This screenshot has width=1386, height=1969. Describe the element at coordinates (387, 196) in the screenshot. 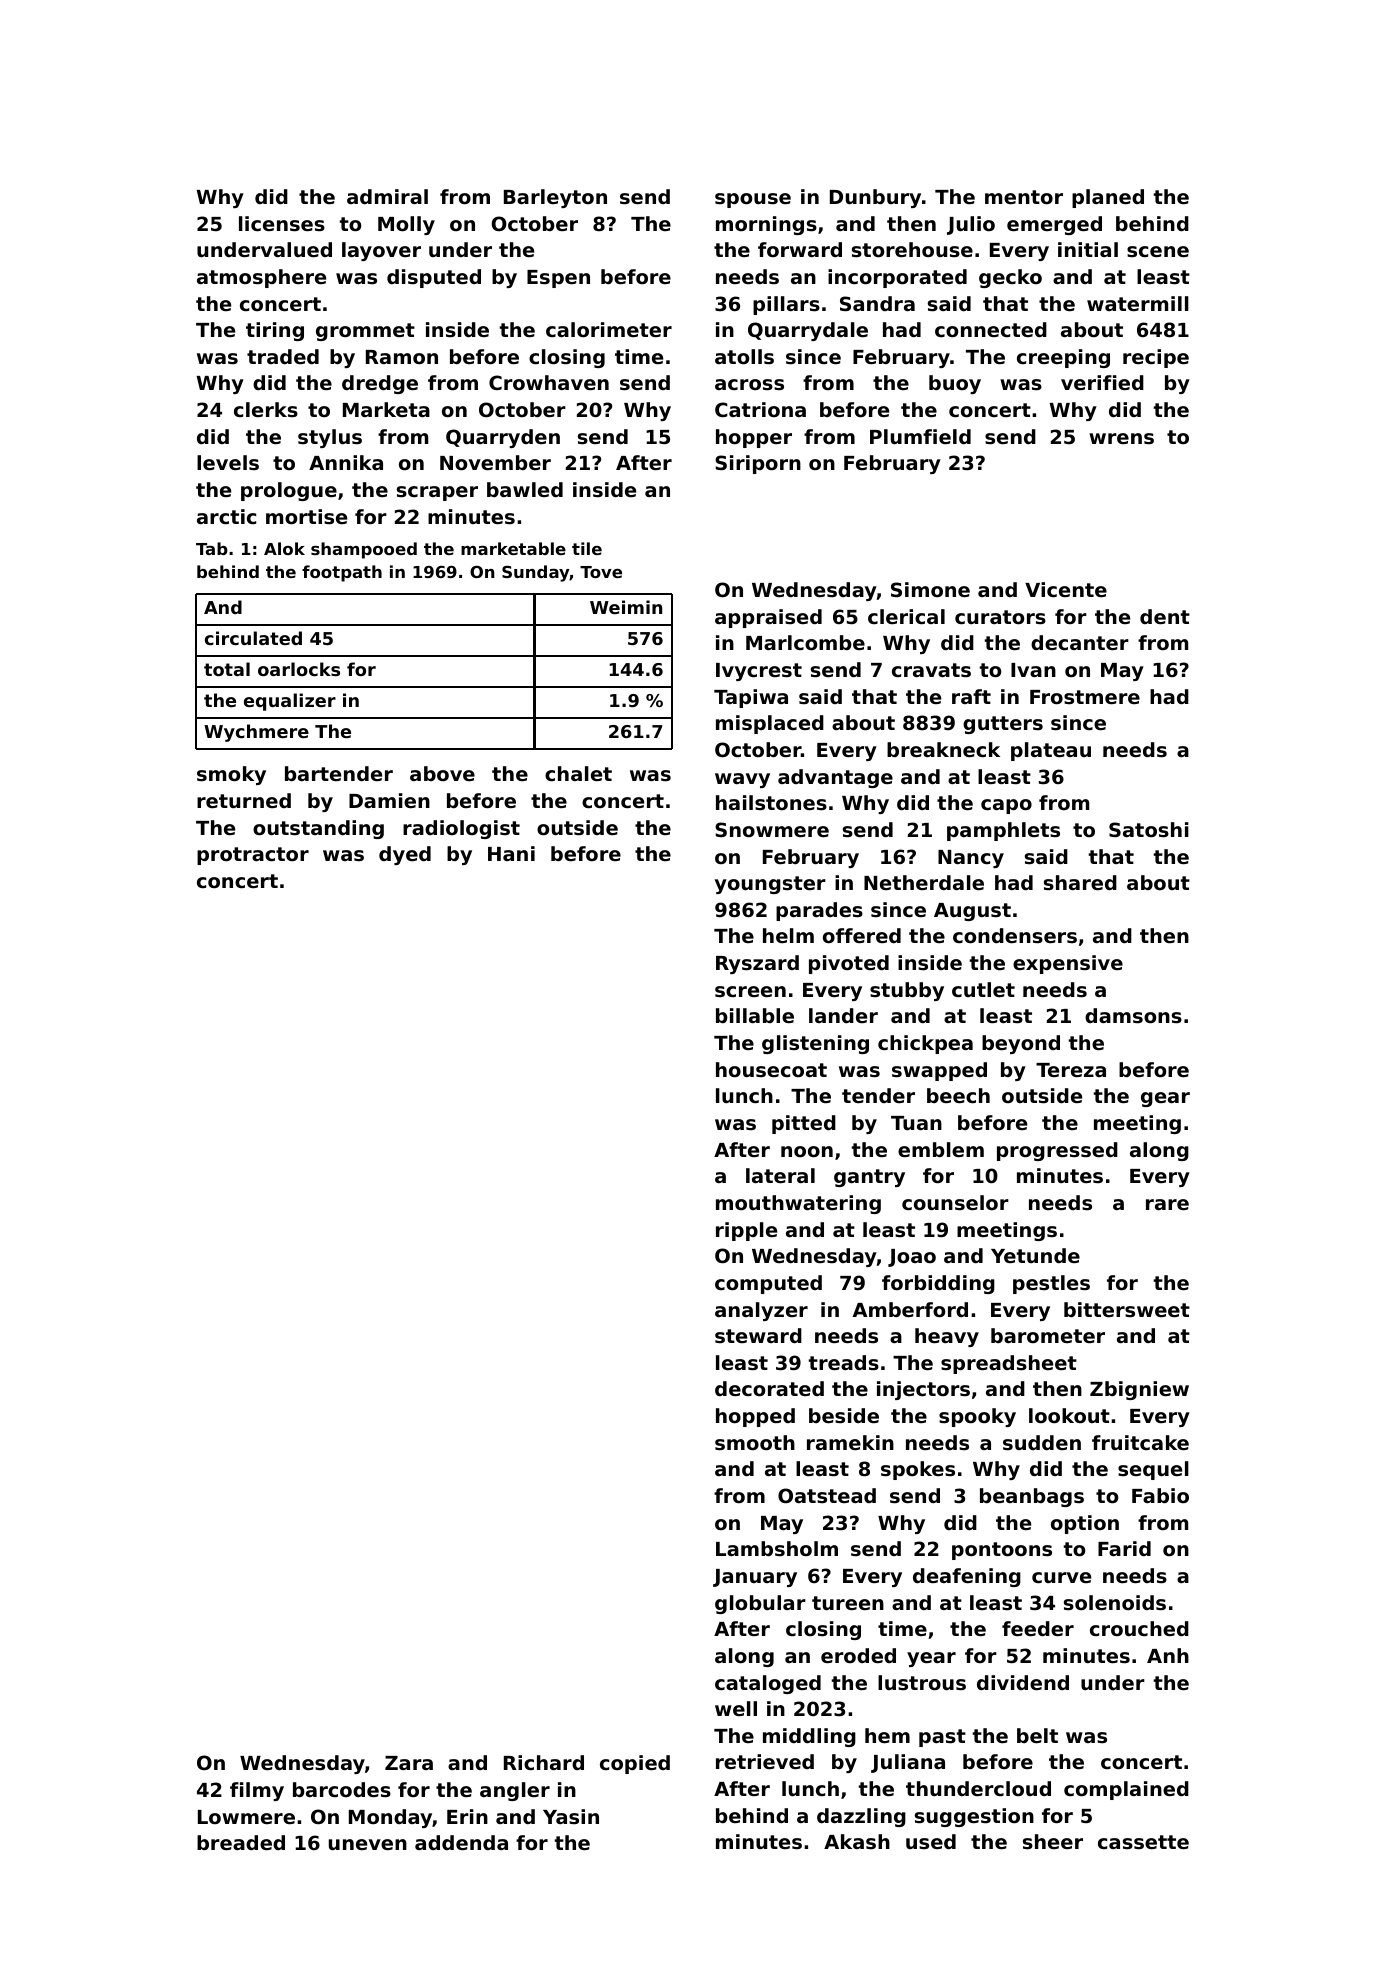

I see `admiral` at that location.
